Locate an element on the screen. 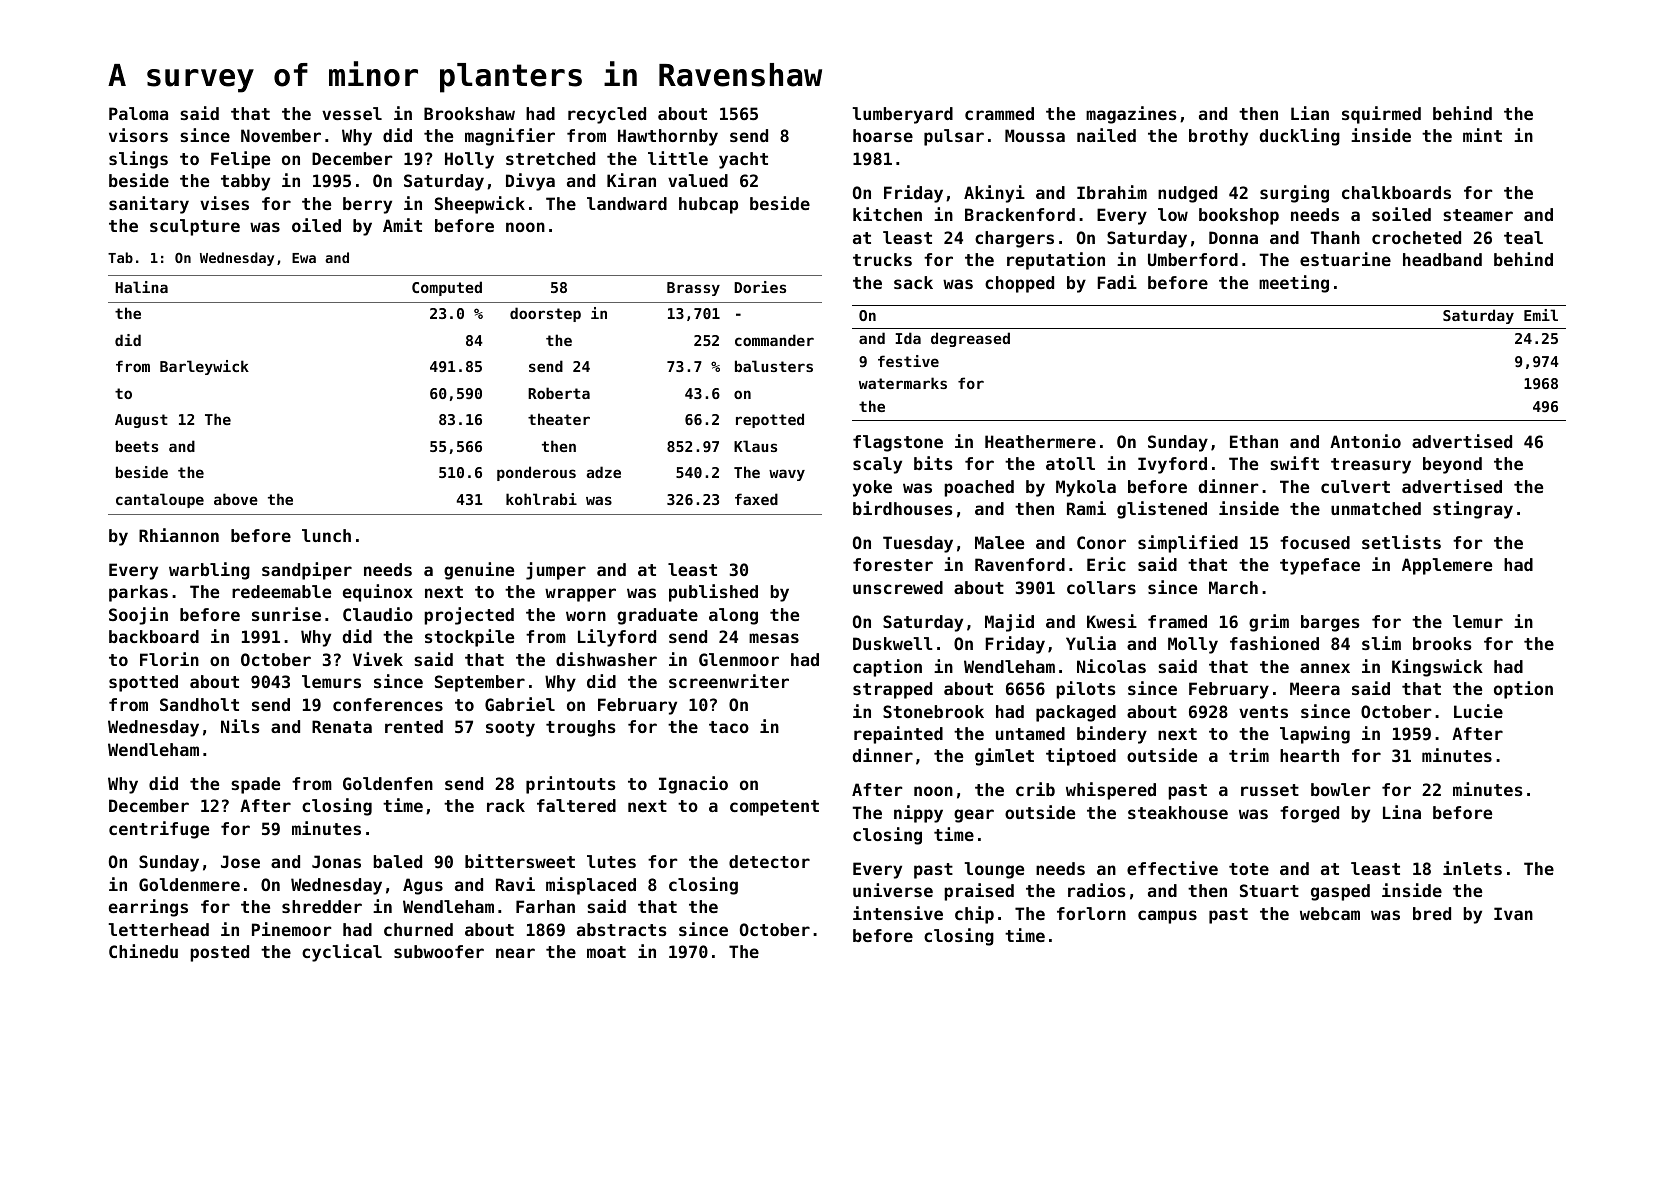 The width and height of the screenshot is (1674, 1184). stingray is located at coordinates (1473, 510).
